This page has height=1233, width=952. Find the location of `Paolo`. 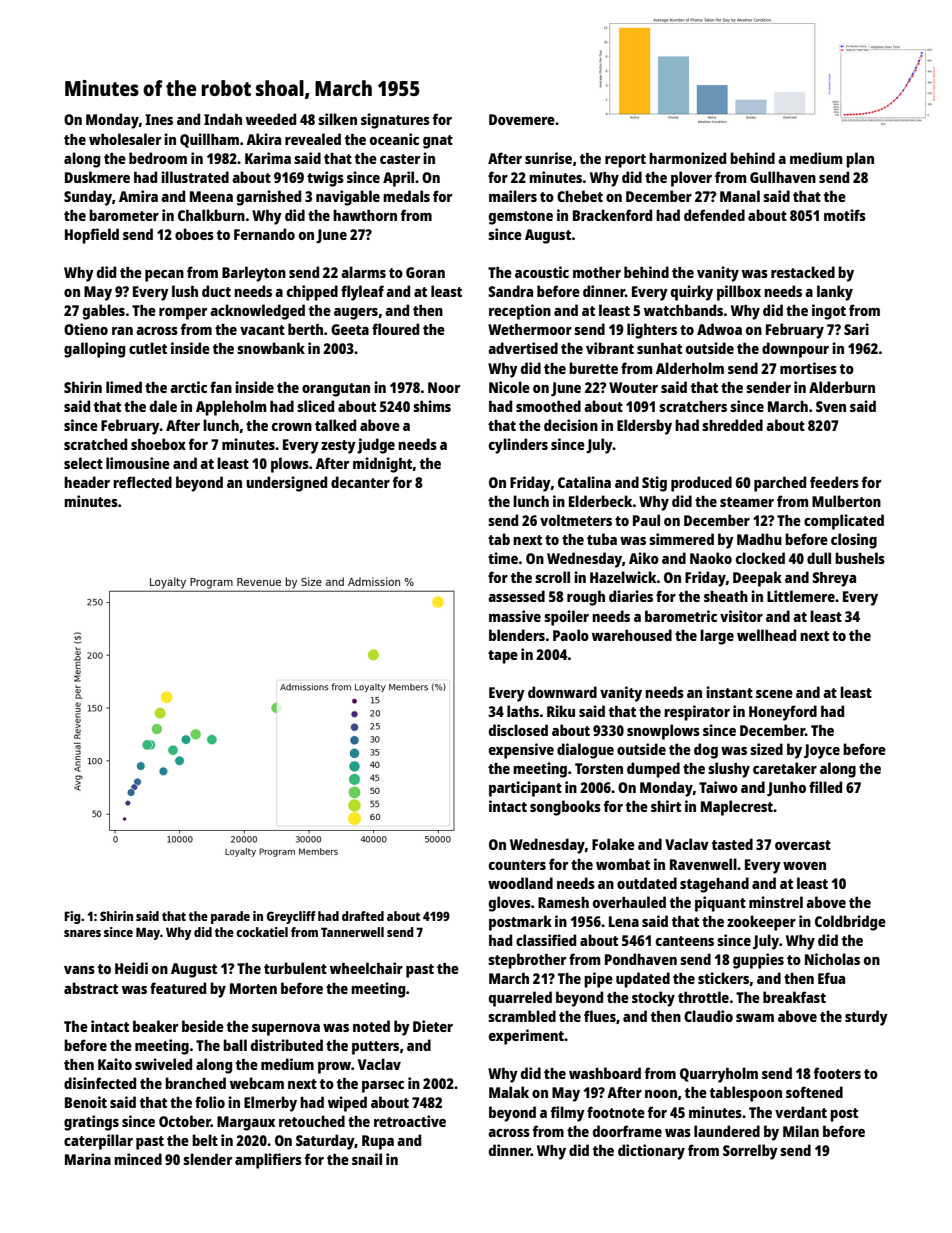

Paolo is located at coordinates (571, 635).
